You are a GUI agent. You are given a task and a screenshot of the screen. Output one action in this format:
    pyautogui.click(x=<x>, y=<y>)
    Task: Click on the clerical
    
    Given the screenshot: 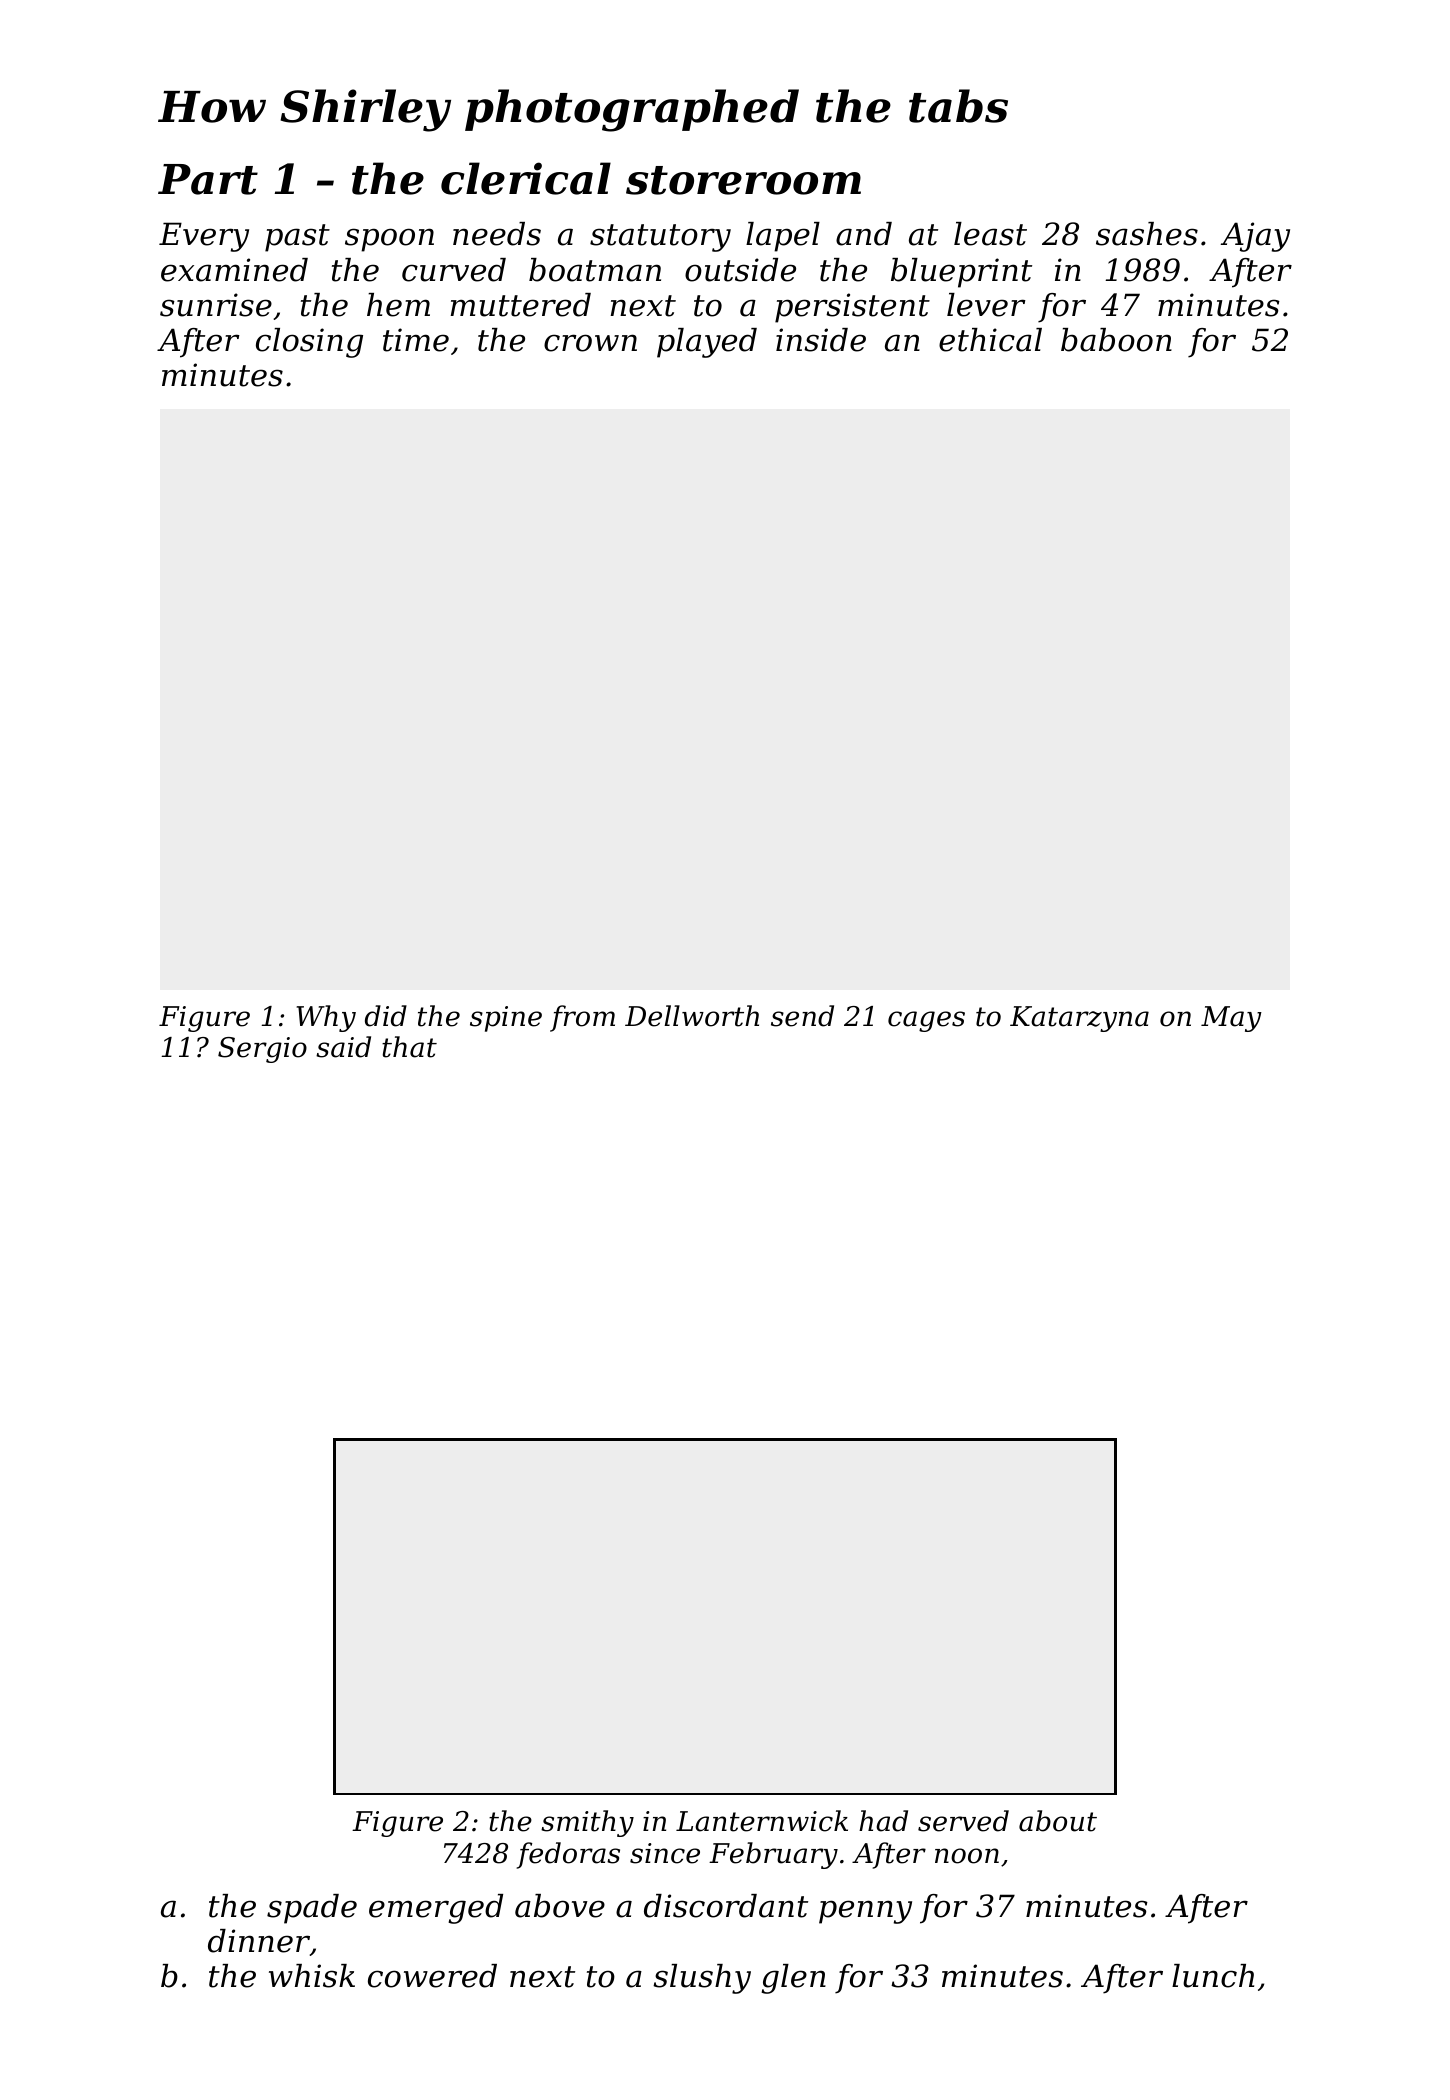 What is the action you would take?
    pyautogui.click(x=526, y=178)
